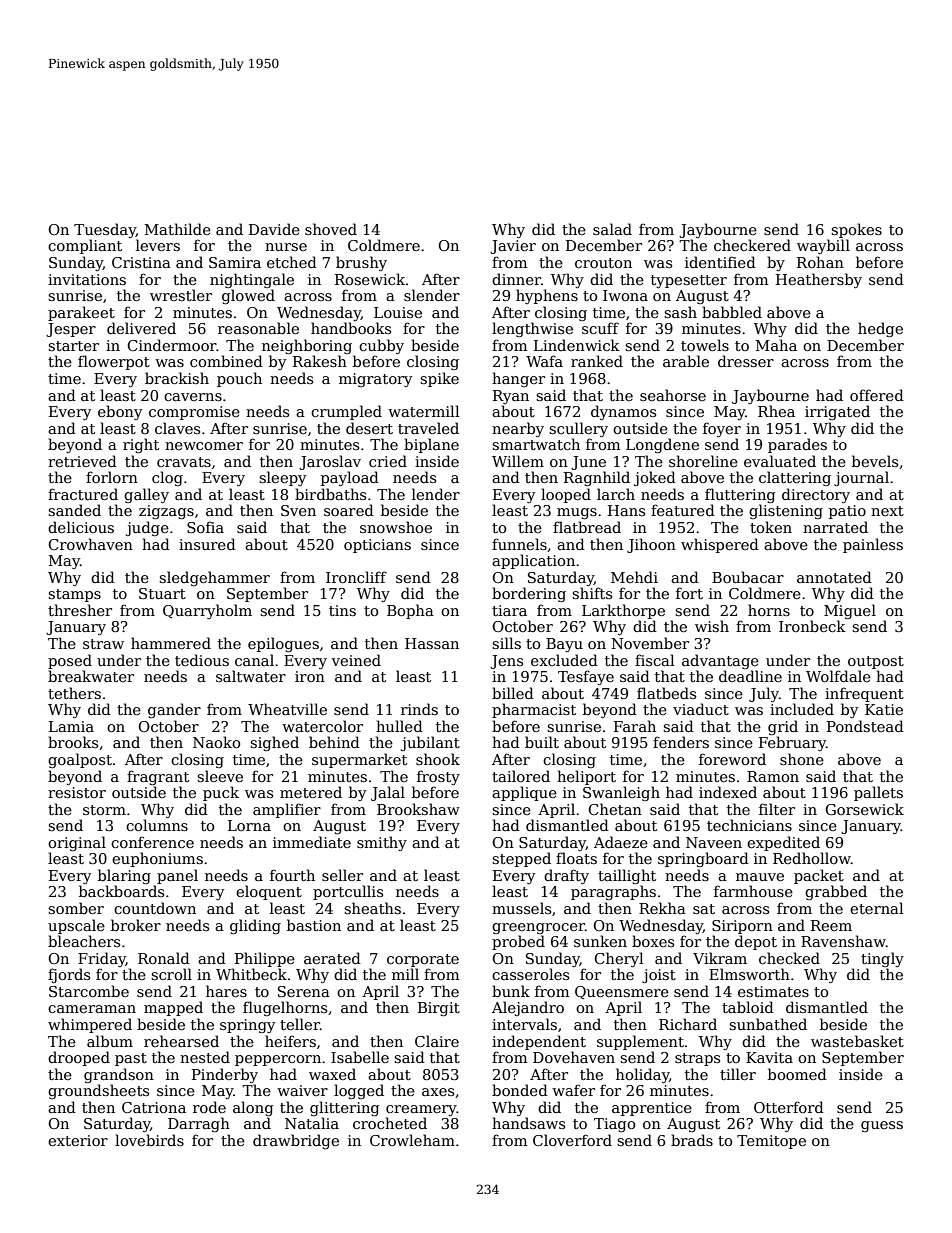  Describe the element at coordinates (90, 1025) in the screenshot. I see `whimpered` at that location.
